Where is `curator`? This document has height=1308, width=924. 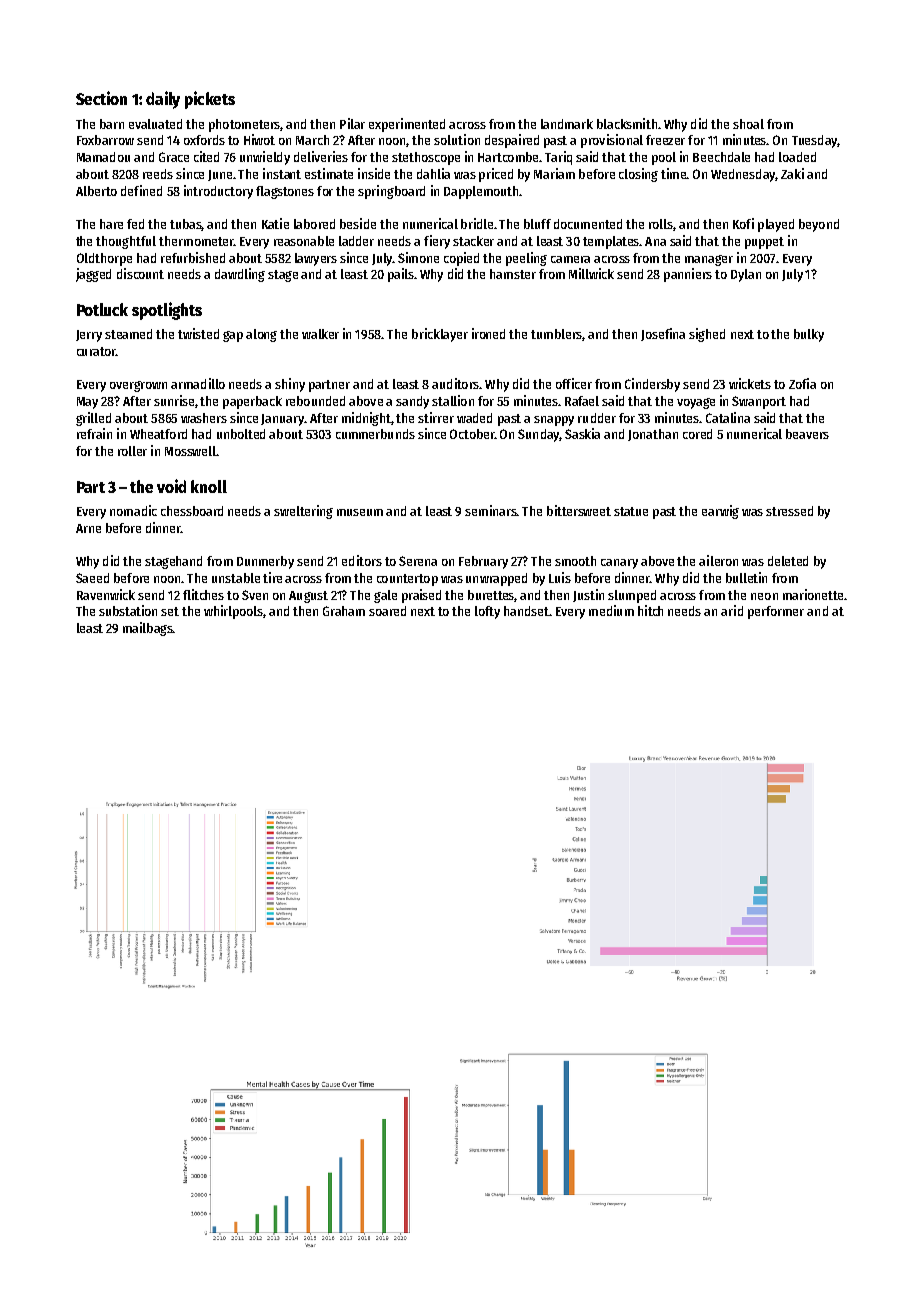
curator is located at coordinates (96, 351).
